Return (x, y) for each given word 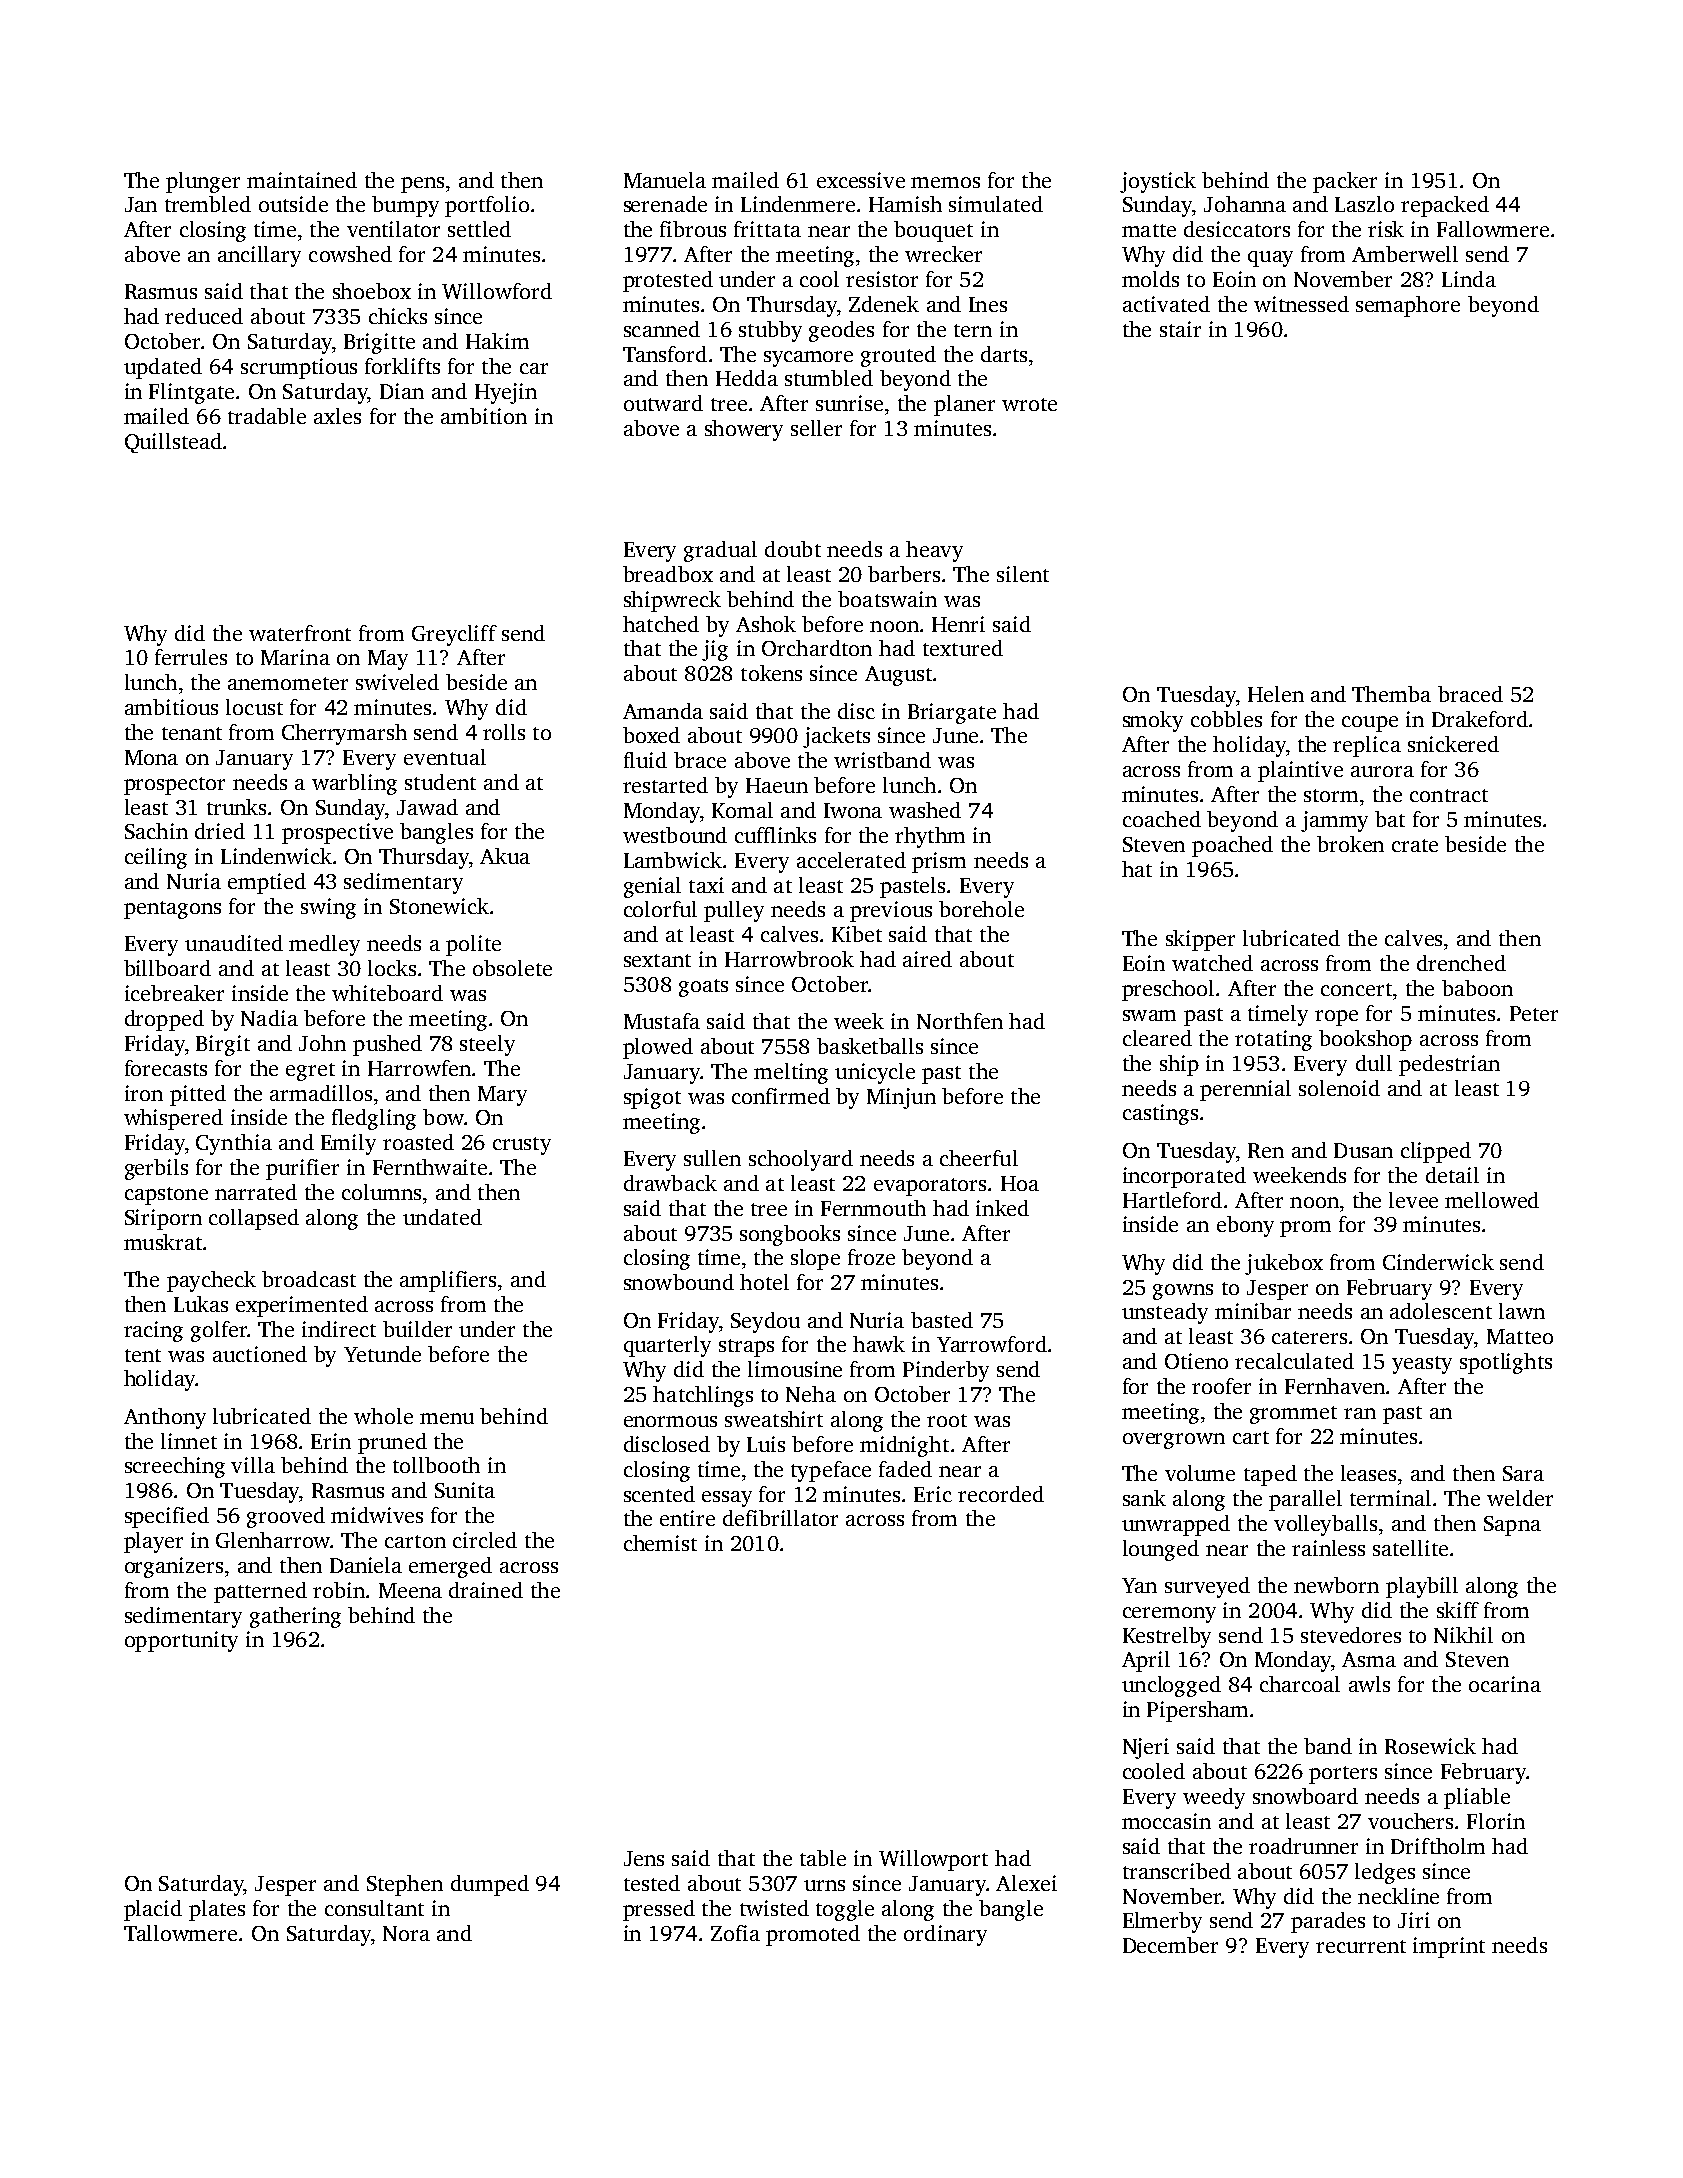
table (823, 1858)
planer (964, 405)
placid (153, 1910)
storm (1331, 795)
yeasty (1422, 1365)
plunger (203, 182)
